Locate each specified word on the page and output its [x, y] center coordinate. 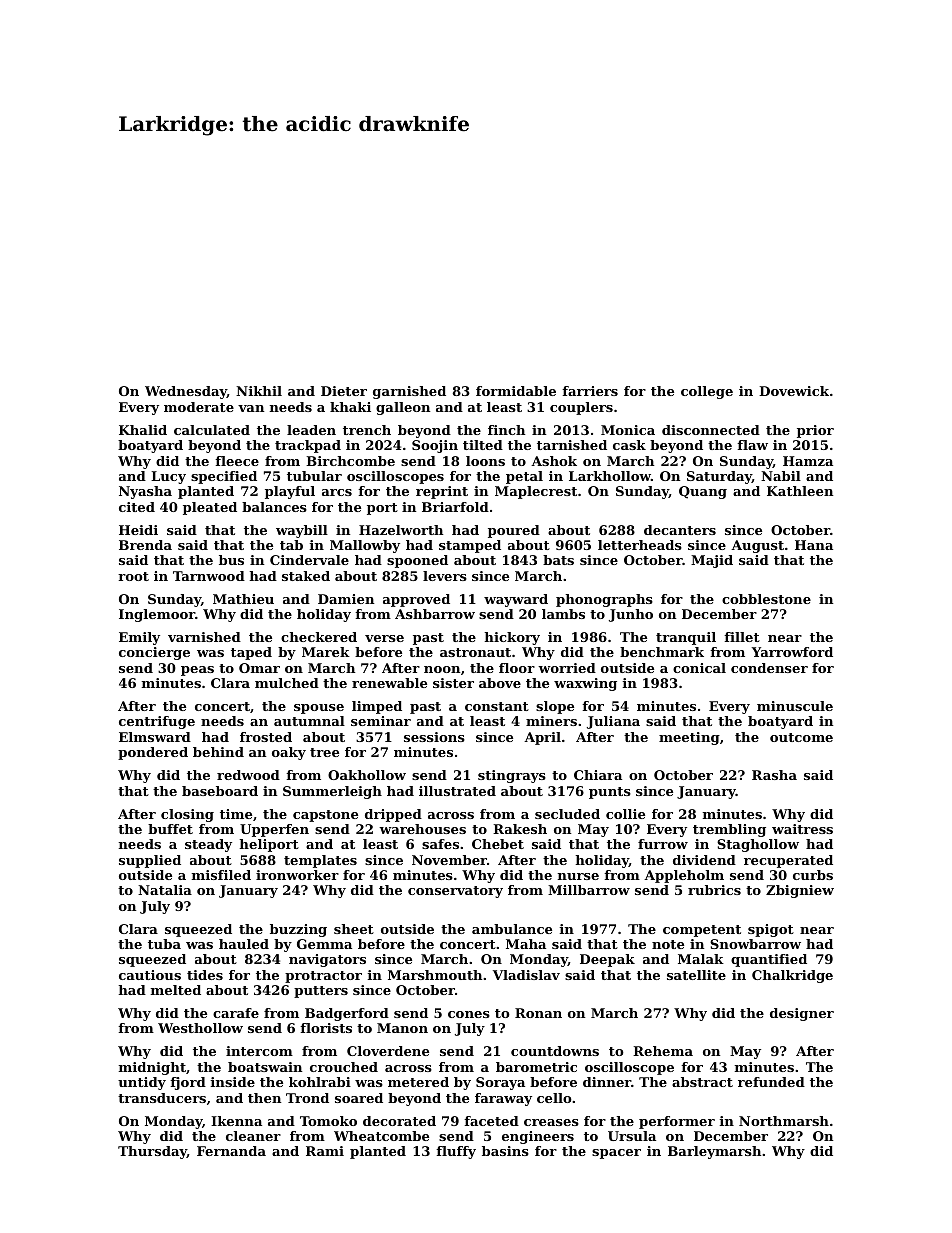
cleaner [253, 1136]
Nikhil [259, 391]
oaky [289, 753]
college [707, 392]
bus [231, 560]
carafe [236, 1013]
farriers [590, 391]
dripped [393, 815]
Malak [701, 959]
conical [699, 668]
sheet [354, 929]
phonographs [604, 600]
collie [625, 814]
